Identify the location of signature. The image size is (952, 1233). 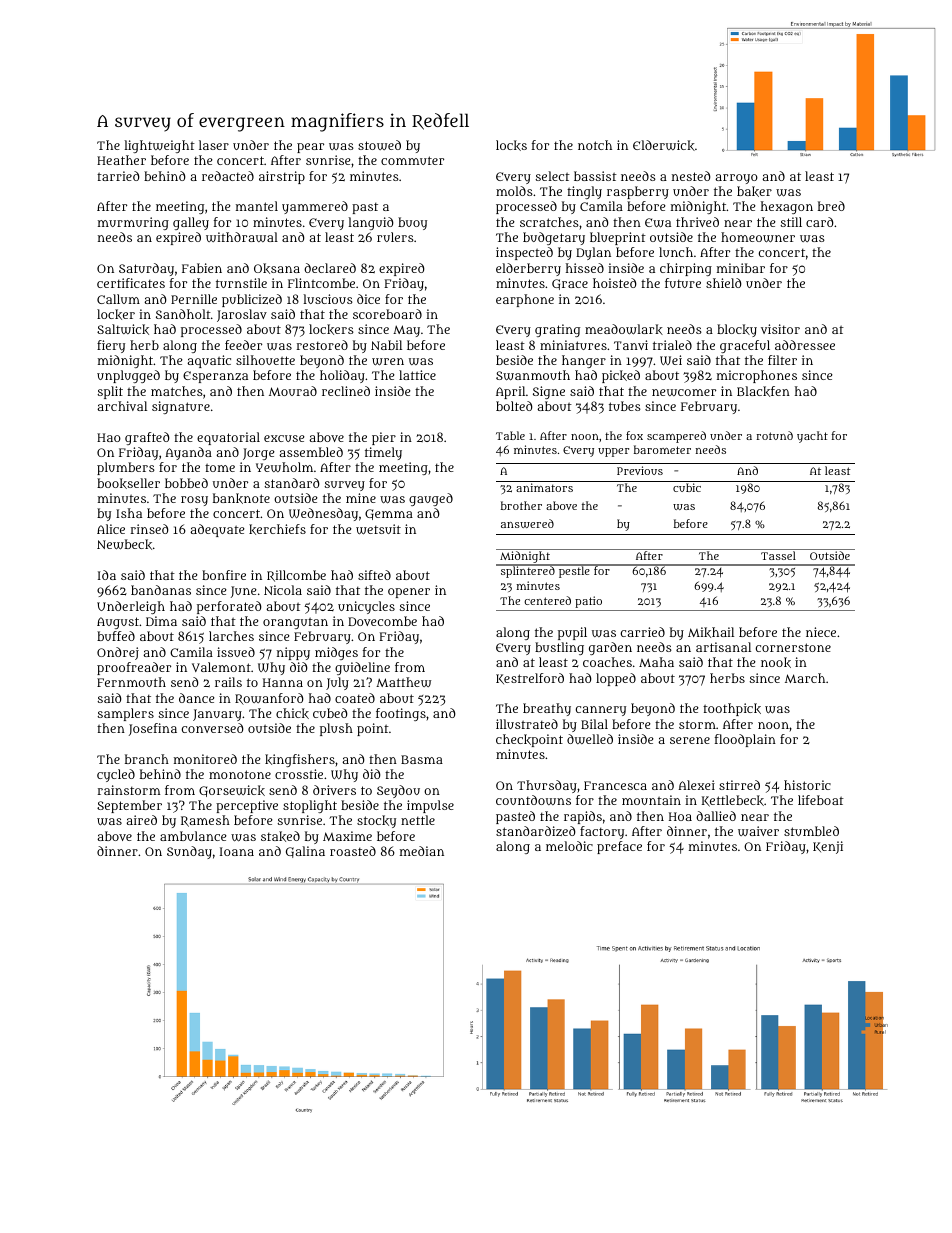
(181, 407).
